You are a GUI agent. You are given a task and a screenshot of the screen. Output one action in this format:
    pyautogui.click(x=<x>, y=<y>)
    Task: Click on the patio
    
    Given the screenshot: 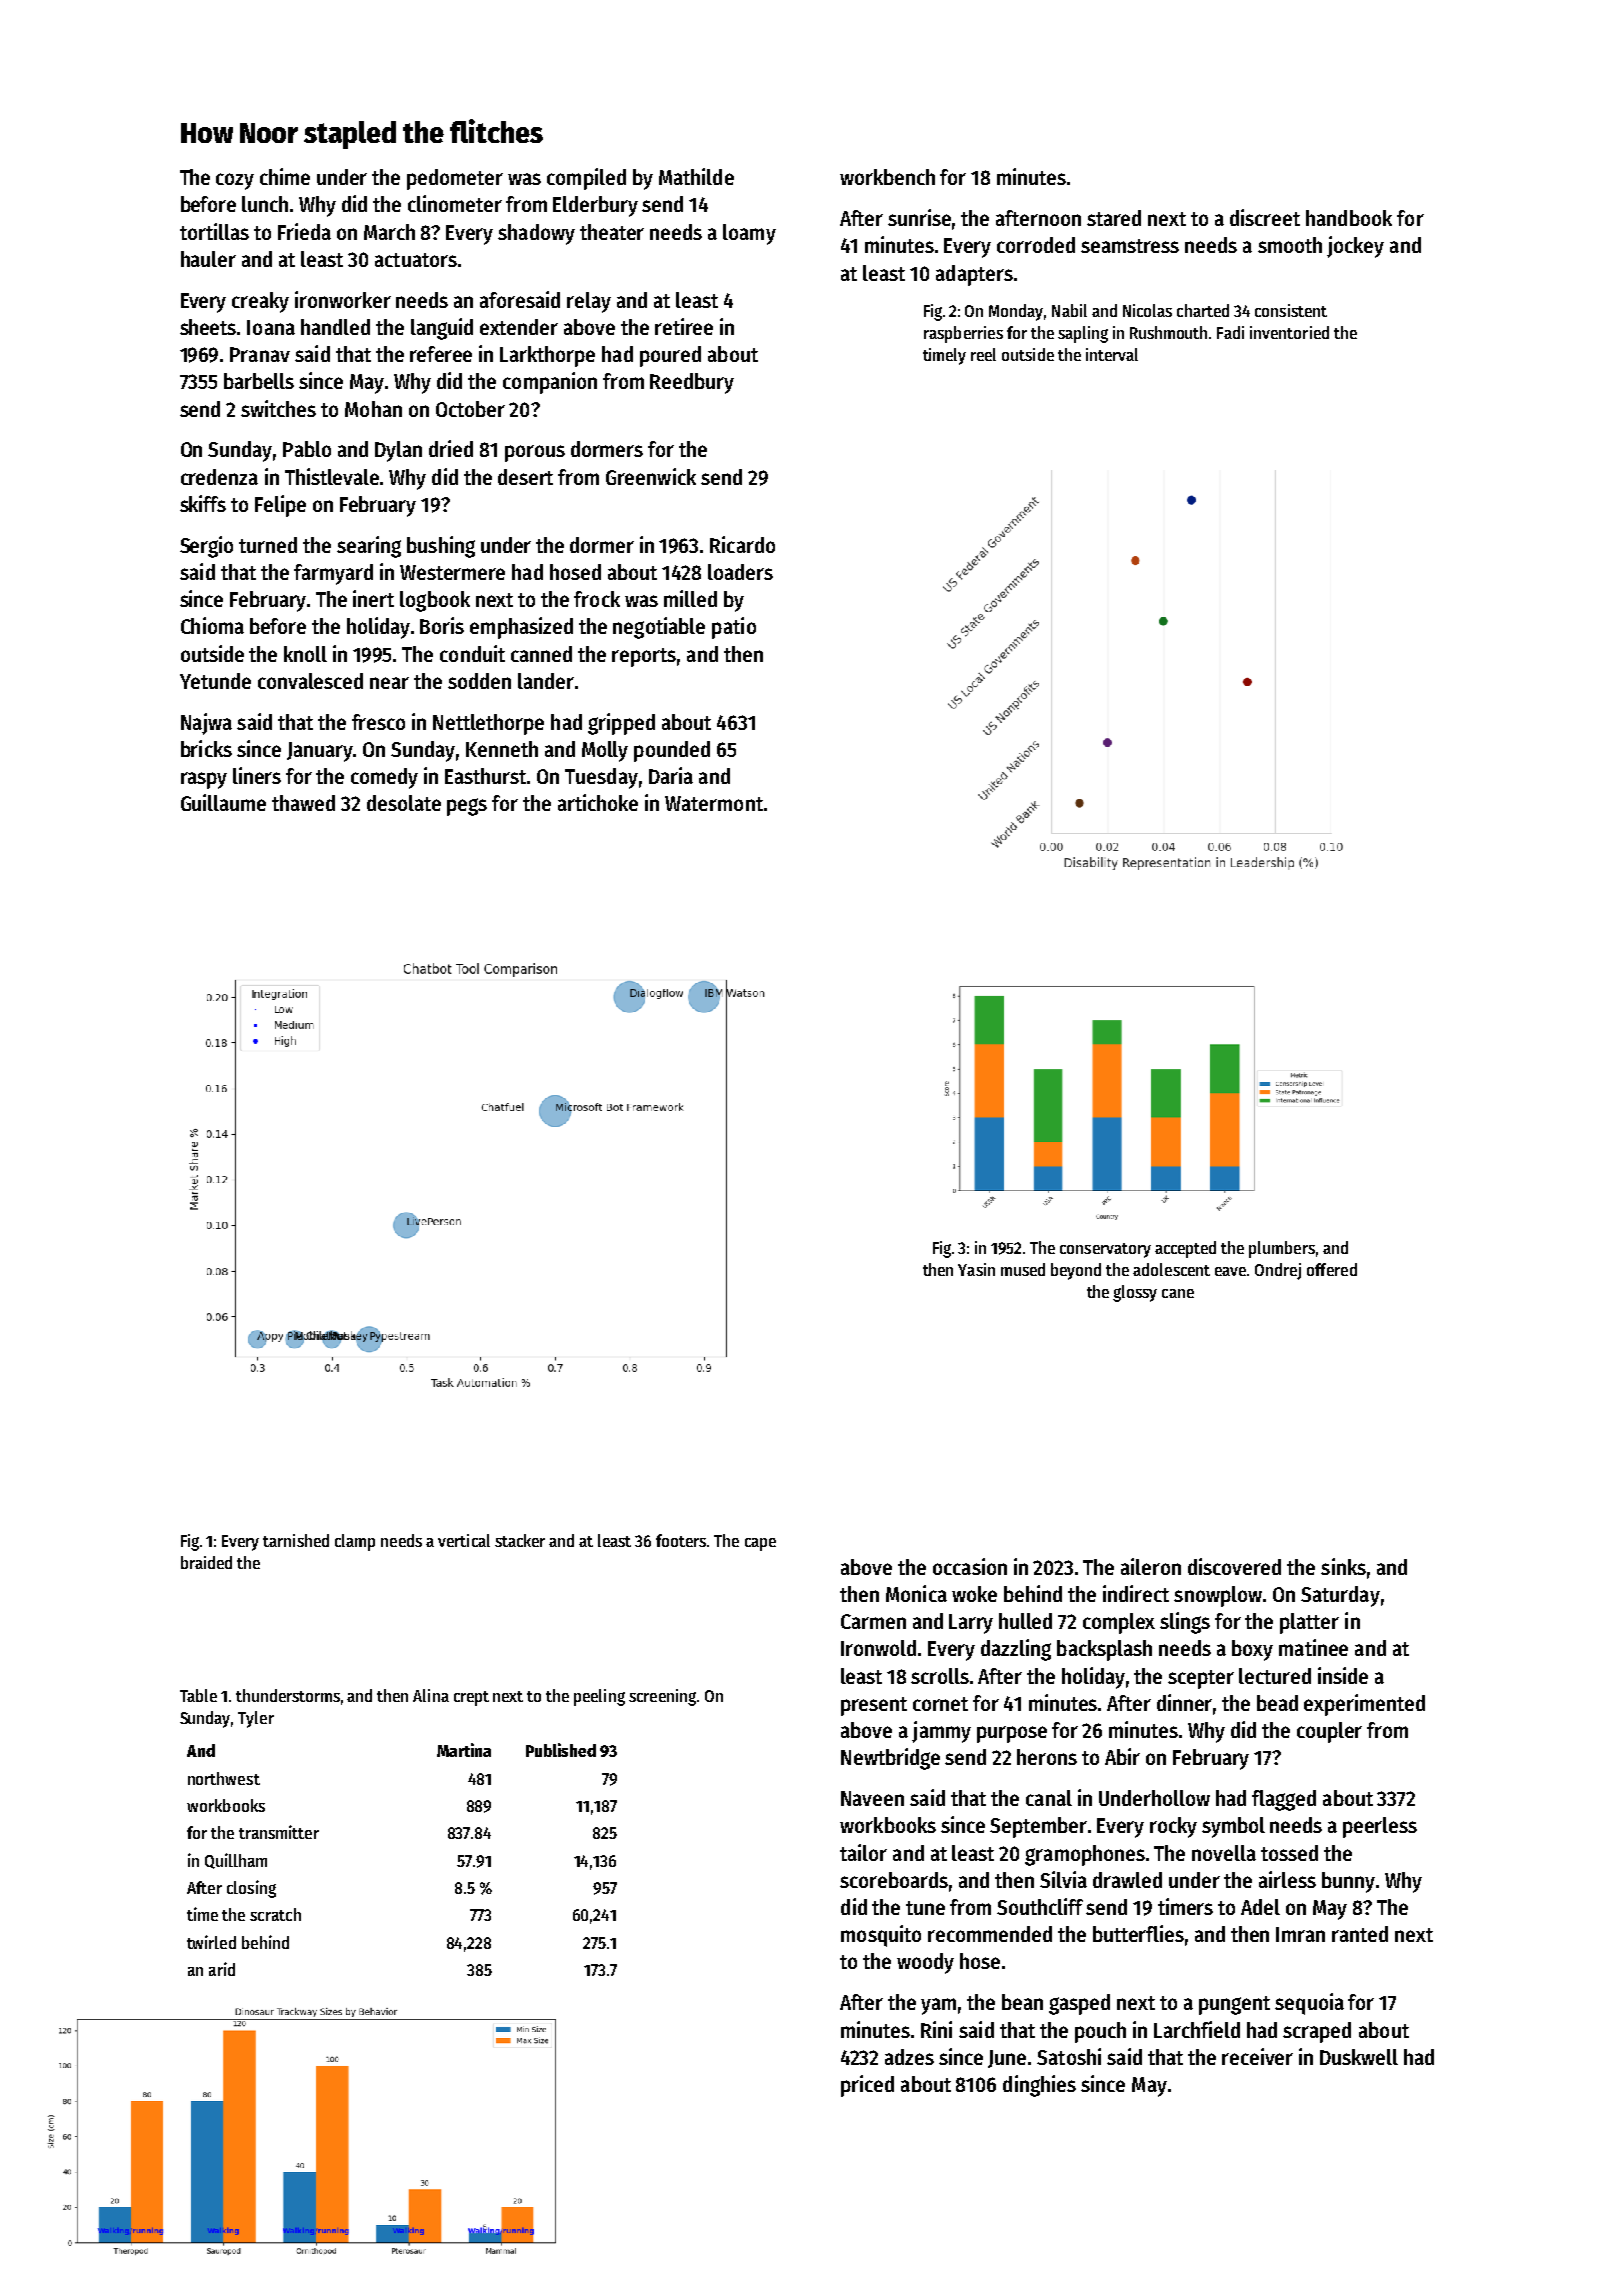 What is the action you would take?
    pyautogui.click(x=734, y=628)
